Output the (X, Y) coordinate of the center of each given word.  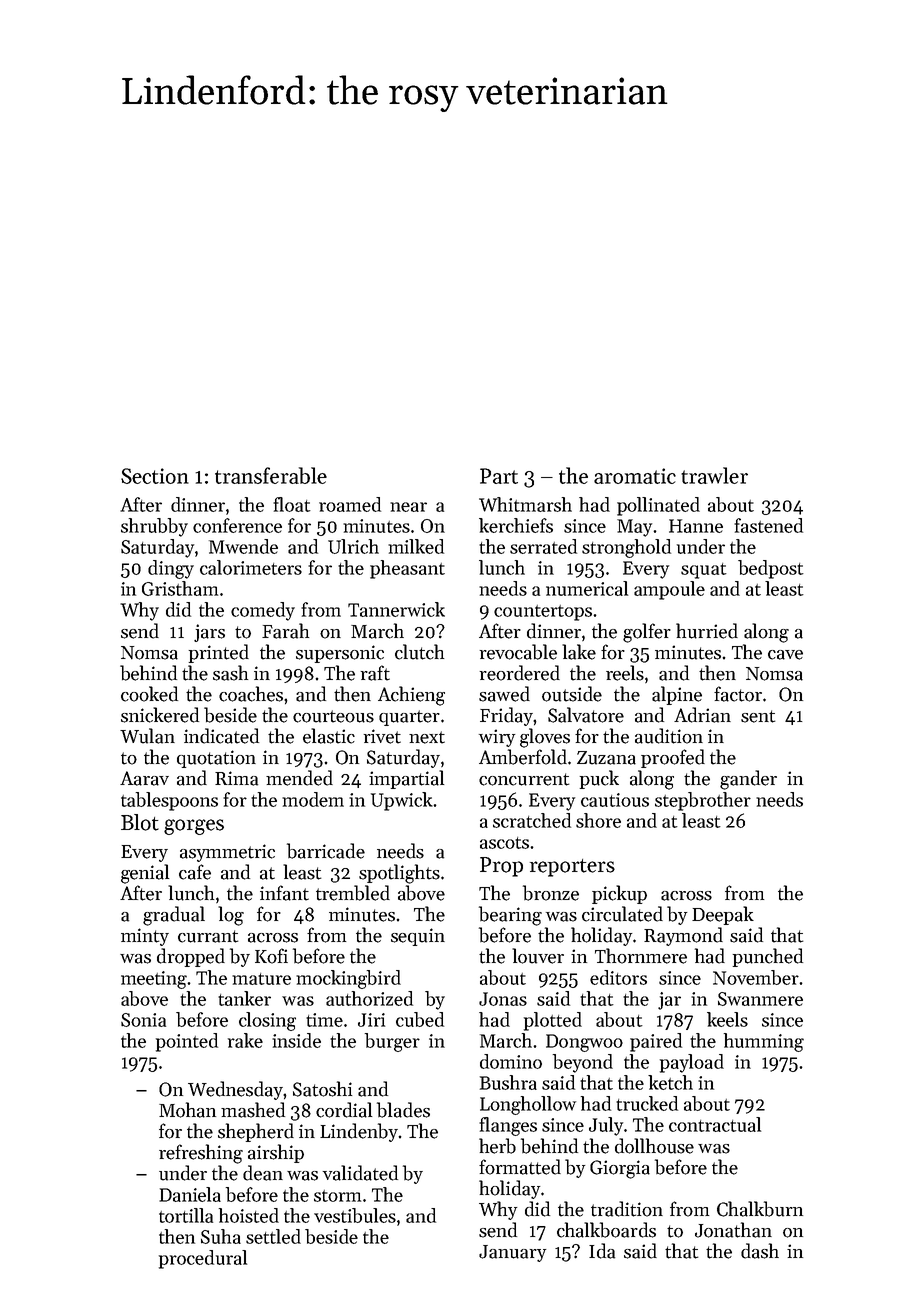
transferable (271, 475)
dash (760, 1251)
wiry (497, 738)
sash (230, 673)
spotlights (399, 874)
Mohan (187, 1110)
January (512, 1253)
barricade (326, 851)
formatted (520, 1167)
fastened (768, 525)
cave (785, 655)
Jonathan (733, 1230)
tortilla (186, 1215)
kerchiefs (516, 525)
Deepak (723, 915)
